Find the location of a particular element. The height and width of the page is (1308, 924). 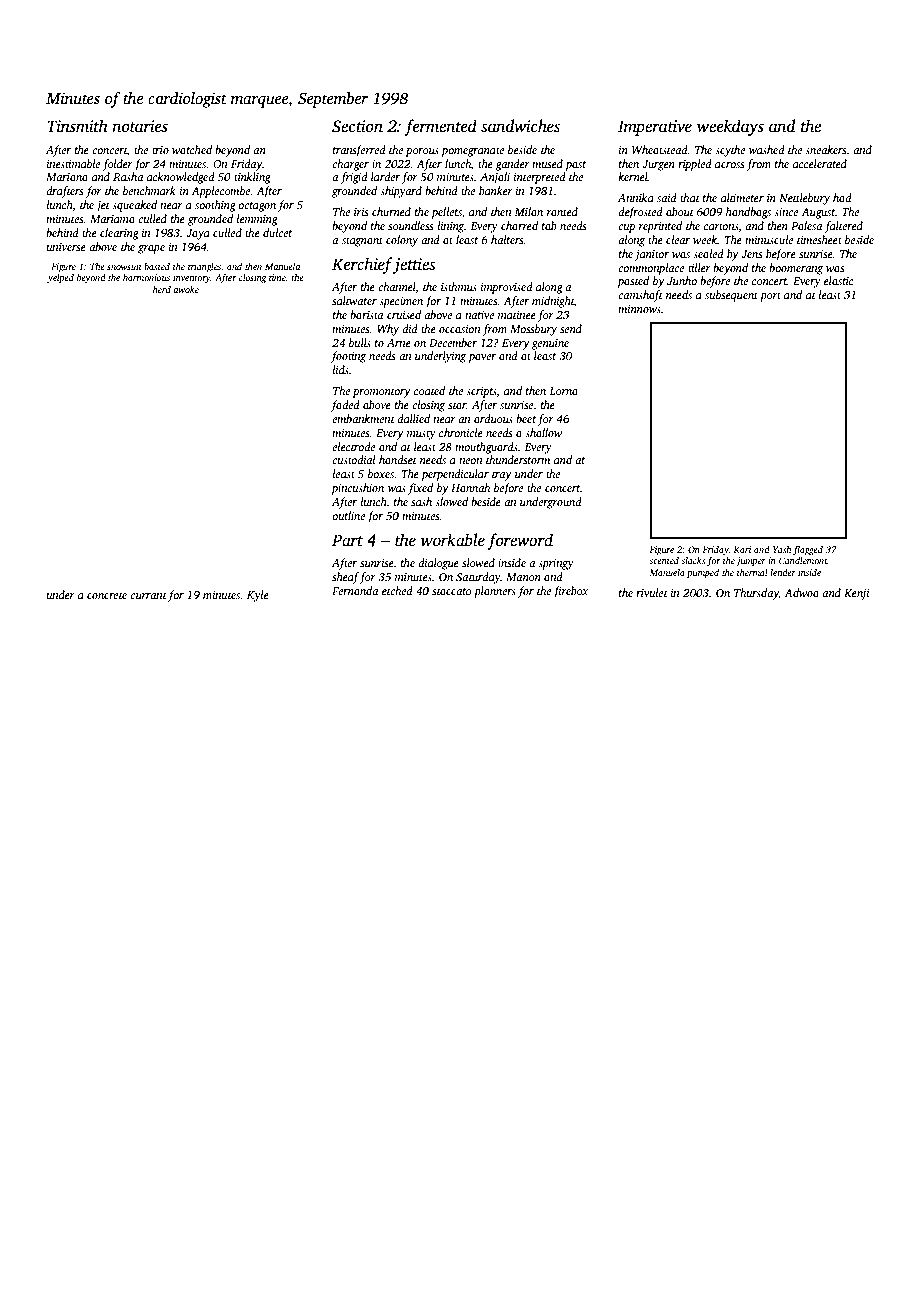

Section is located at coordinates (357, 126).
